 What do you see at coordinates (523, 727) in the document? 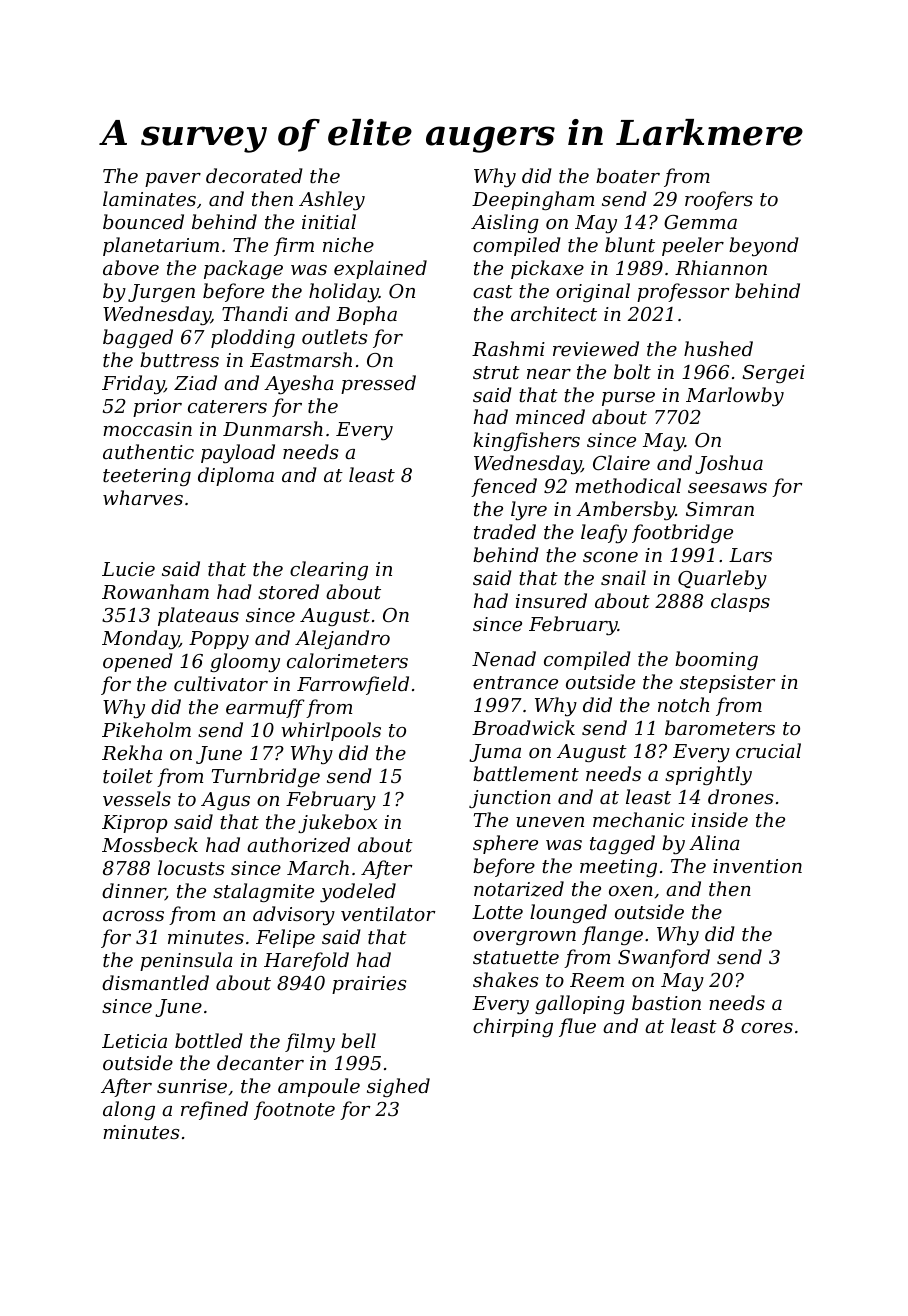
I see `Broadwick` at bounding box center [523, 727].
